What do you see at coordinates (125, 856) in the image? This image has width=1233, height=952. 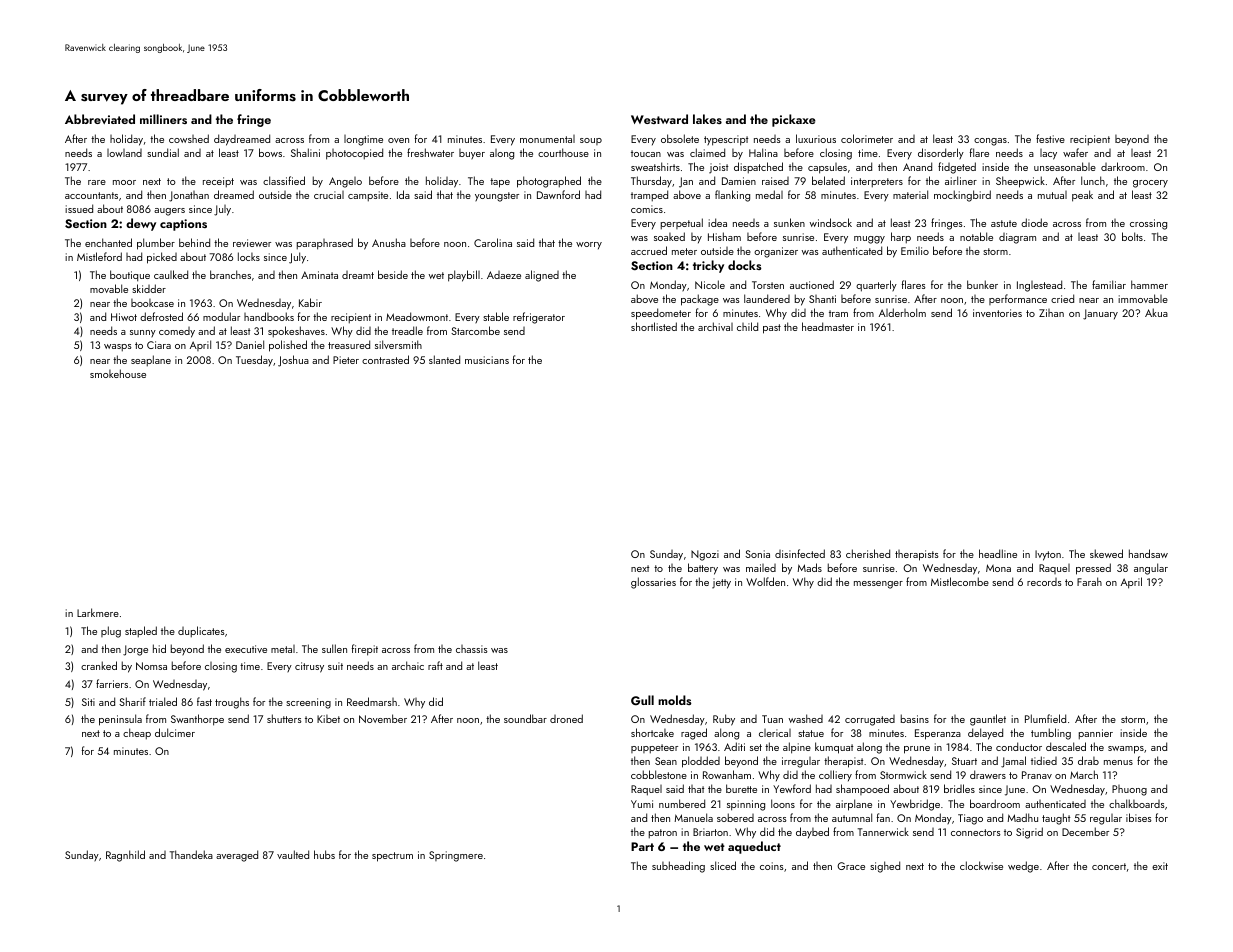 I see `Ragnhild` at bounding box center [125, 856].
